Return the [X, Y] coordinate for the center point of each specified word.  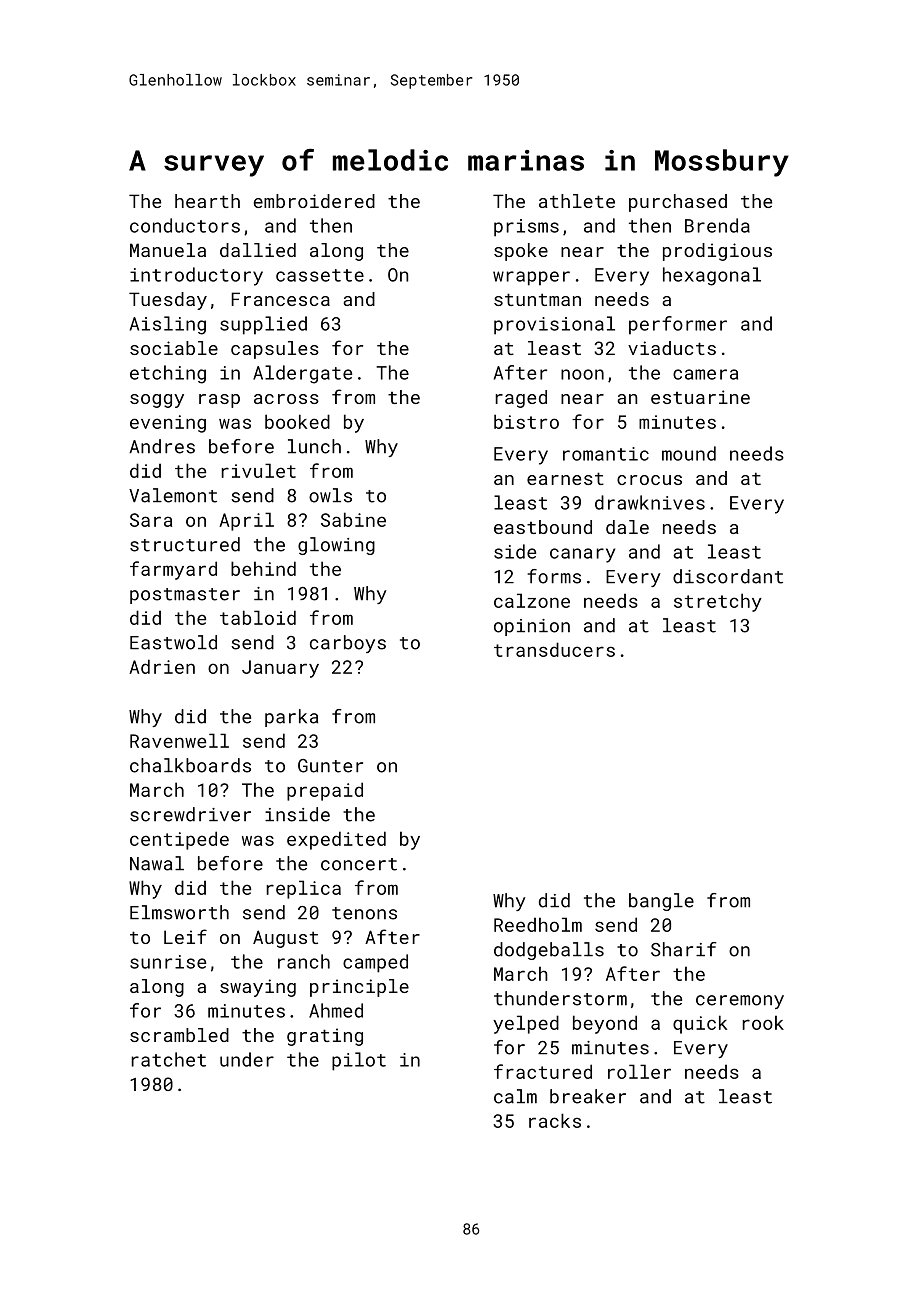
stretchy [718, 602]
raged [521, 399]
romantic [606, 454]
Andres [162, 446]
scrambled [179, 1035]
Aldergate [302, 374]
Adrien [162, 666]
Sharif [683, 949]
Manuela [168, 250]
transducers [554, 649]
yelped [526, 1024]
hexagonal [712, 276]
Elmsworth [179, 912]
